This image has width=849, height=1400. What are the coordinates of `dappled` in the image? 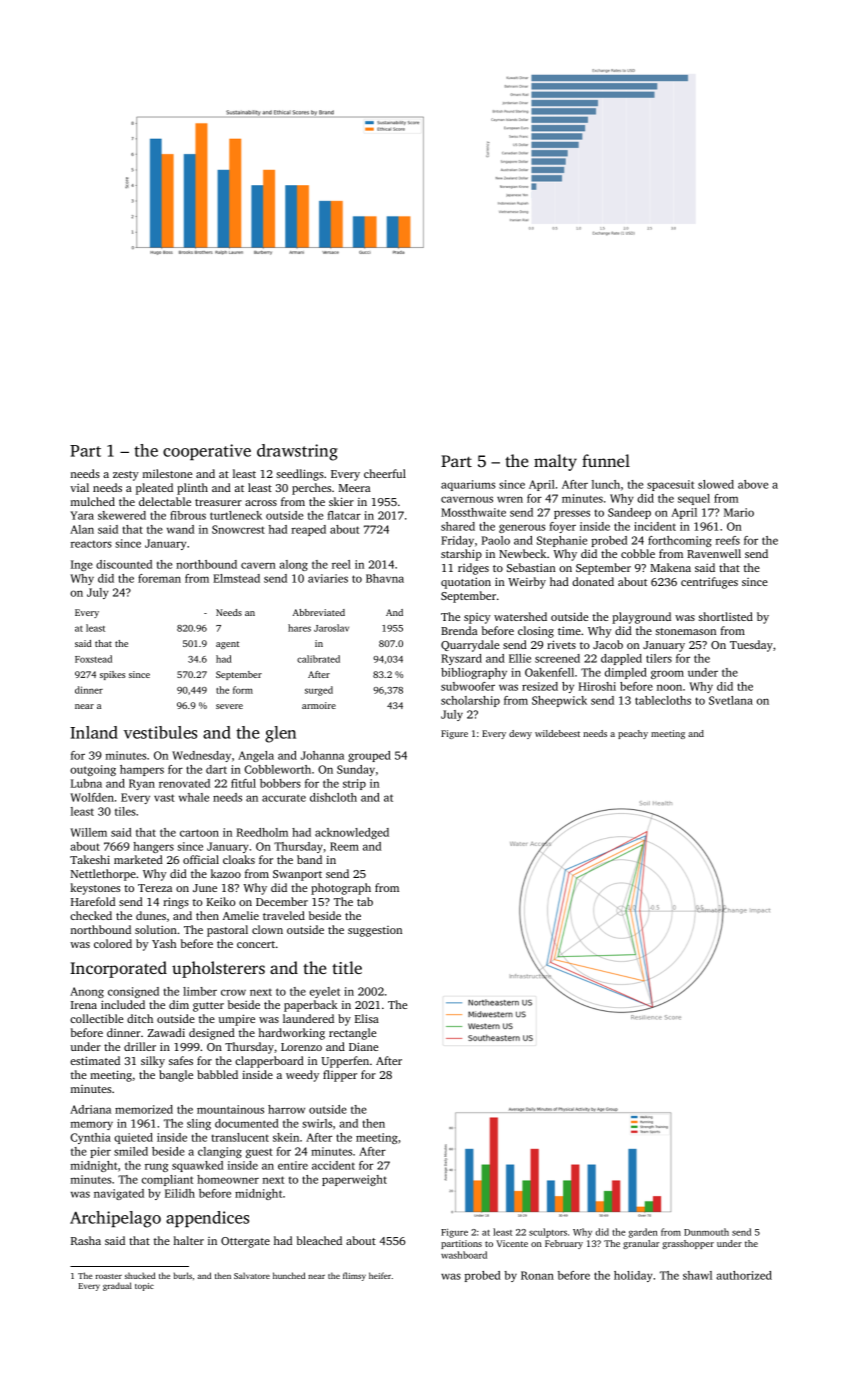 It's located at (621, 659).
